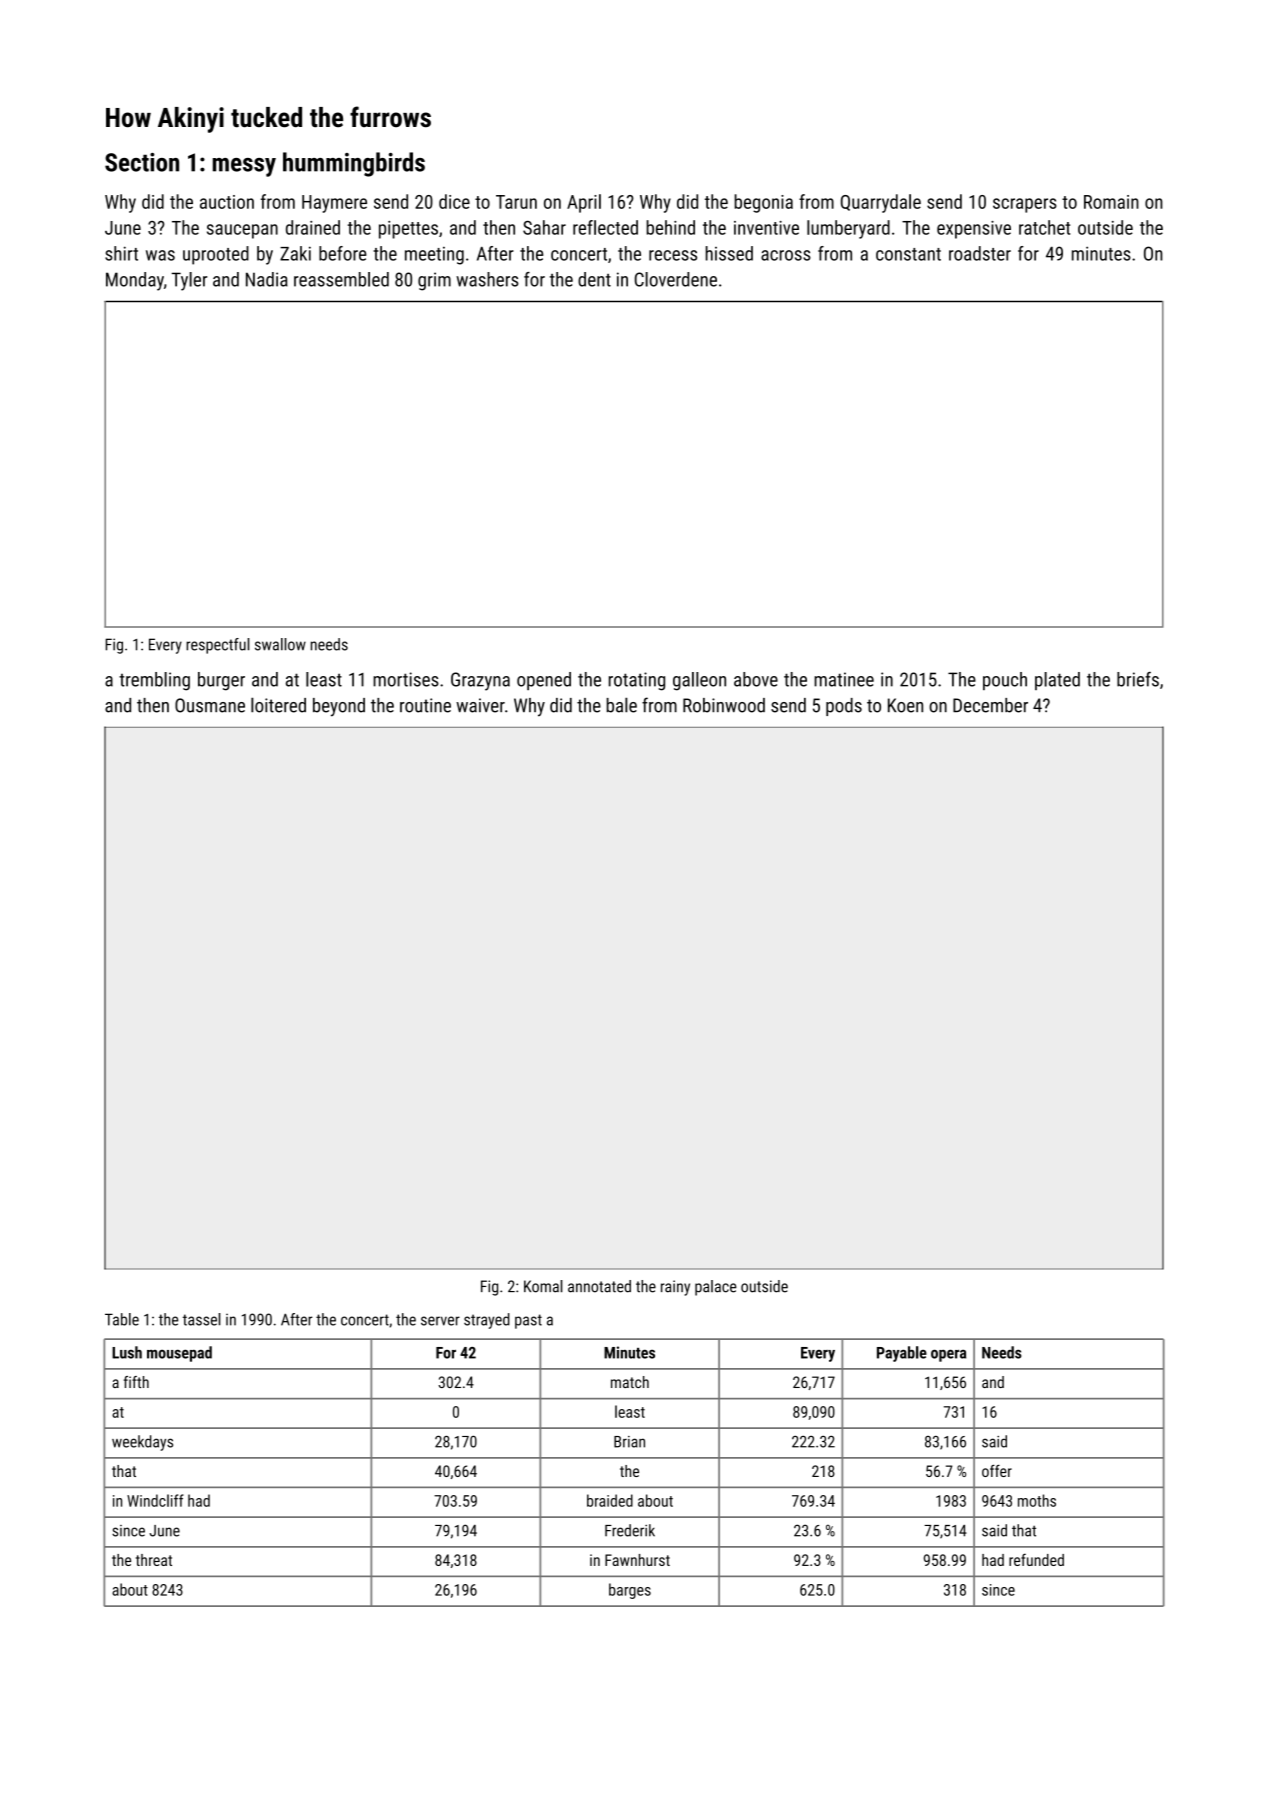 This document has width=1268, height=1794. What do you see at coordinates (766, 228) in the document?
I see `inventive` at bounding box center [766, 228].
